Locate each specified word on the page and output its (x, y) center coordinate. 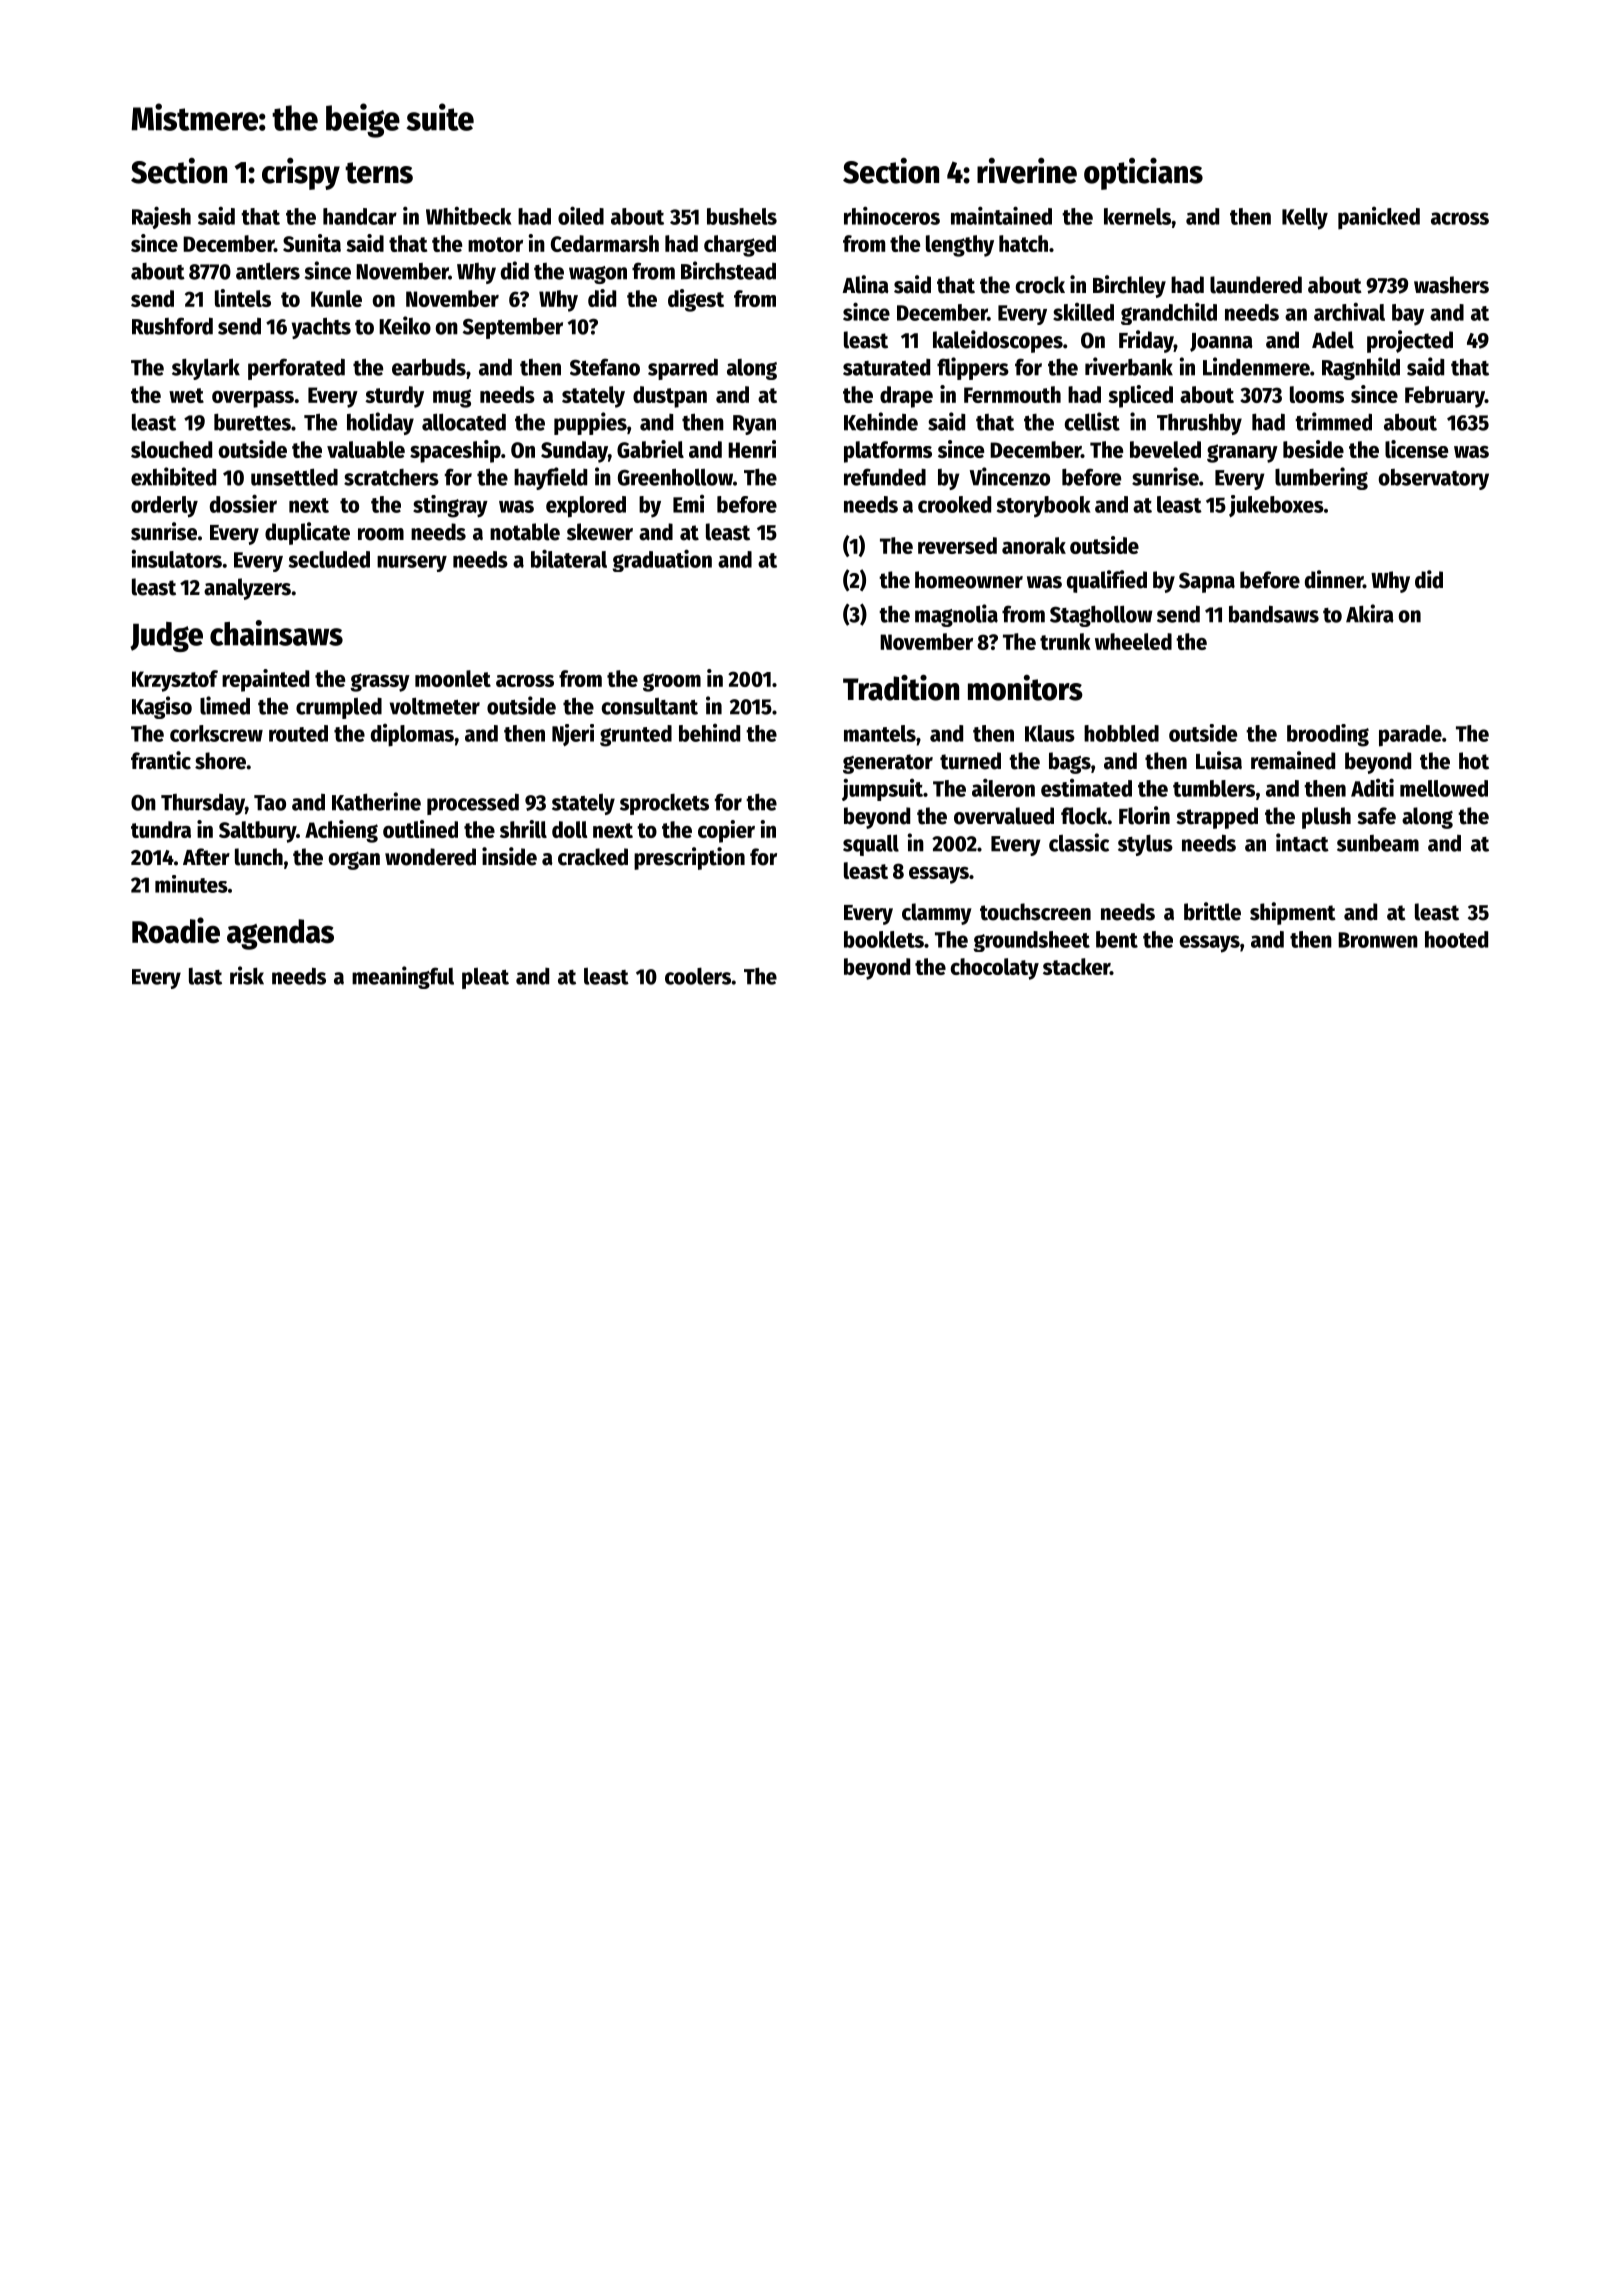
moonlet (453, 678)
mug (452, 398)
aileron (1003, 787)
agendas (280, 934)
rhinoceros (892, 215)
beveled (1165, 449)
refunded (885, 477)
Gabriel (650, 449)
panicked (1379, 218)
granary (1242, 453)
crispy (301, 174)
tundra (161, 829)
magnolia (956, 615)
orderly (164, 507)
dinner (1334, 579)
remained (1293, 760)
